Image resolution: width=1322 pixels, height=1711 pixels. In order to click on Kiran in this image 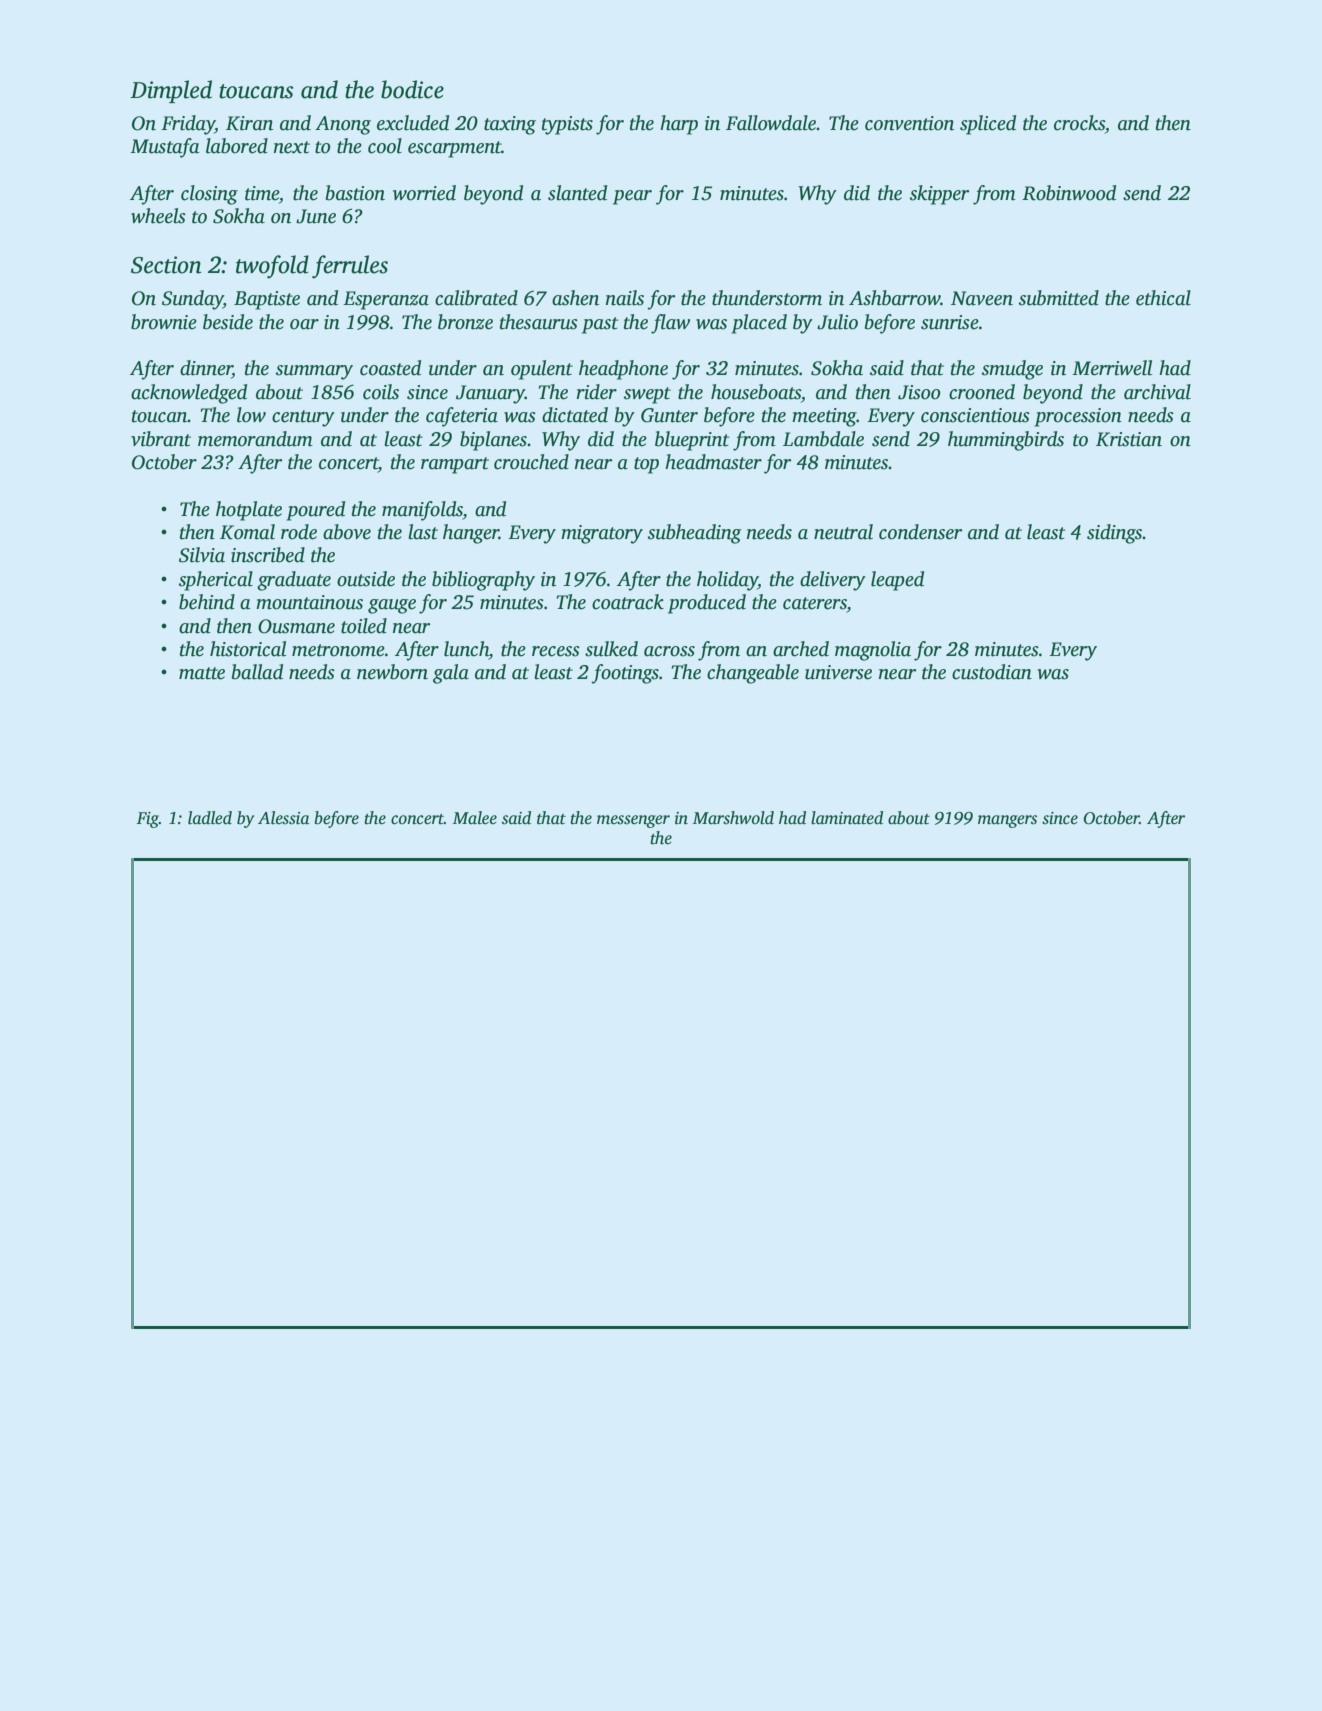, I will do `click(249, 123)`.
